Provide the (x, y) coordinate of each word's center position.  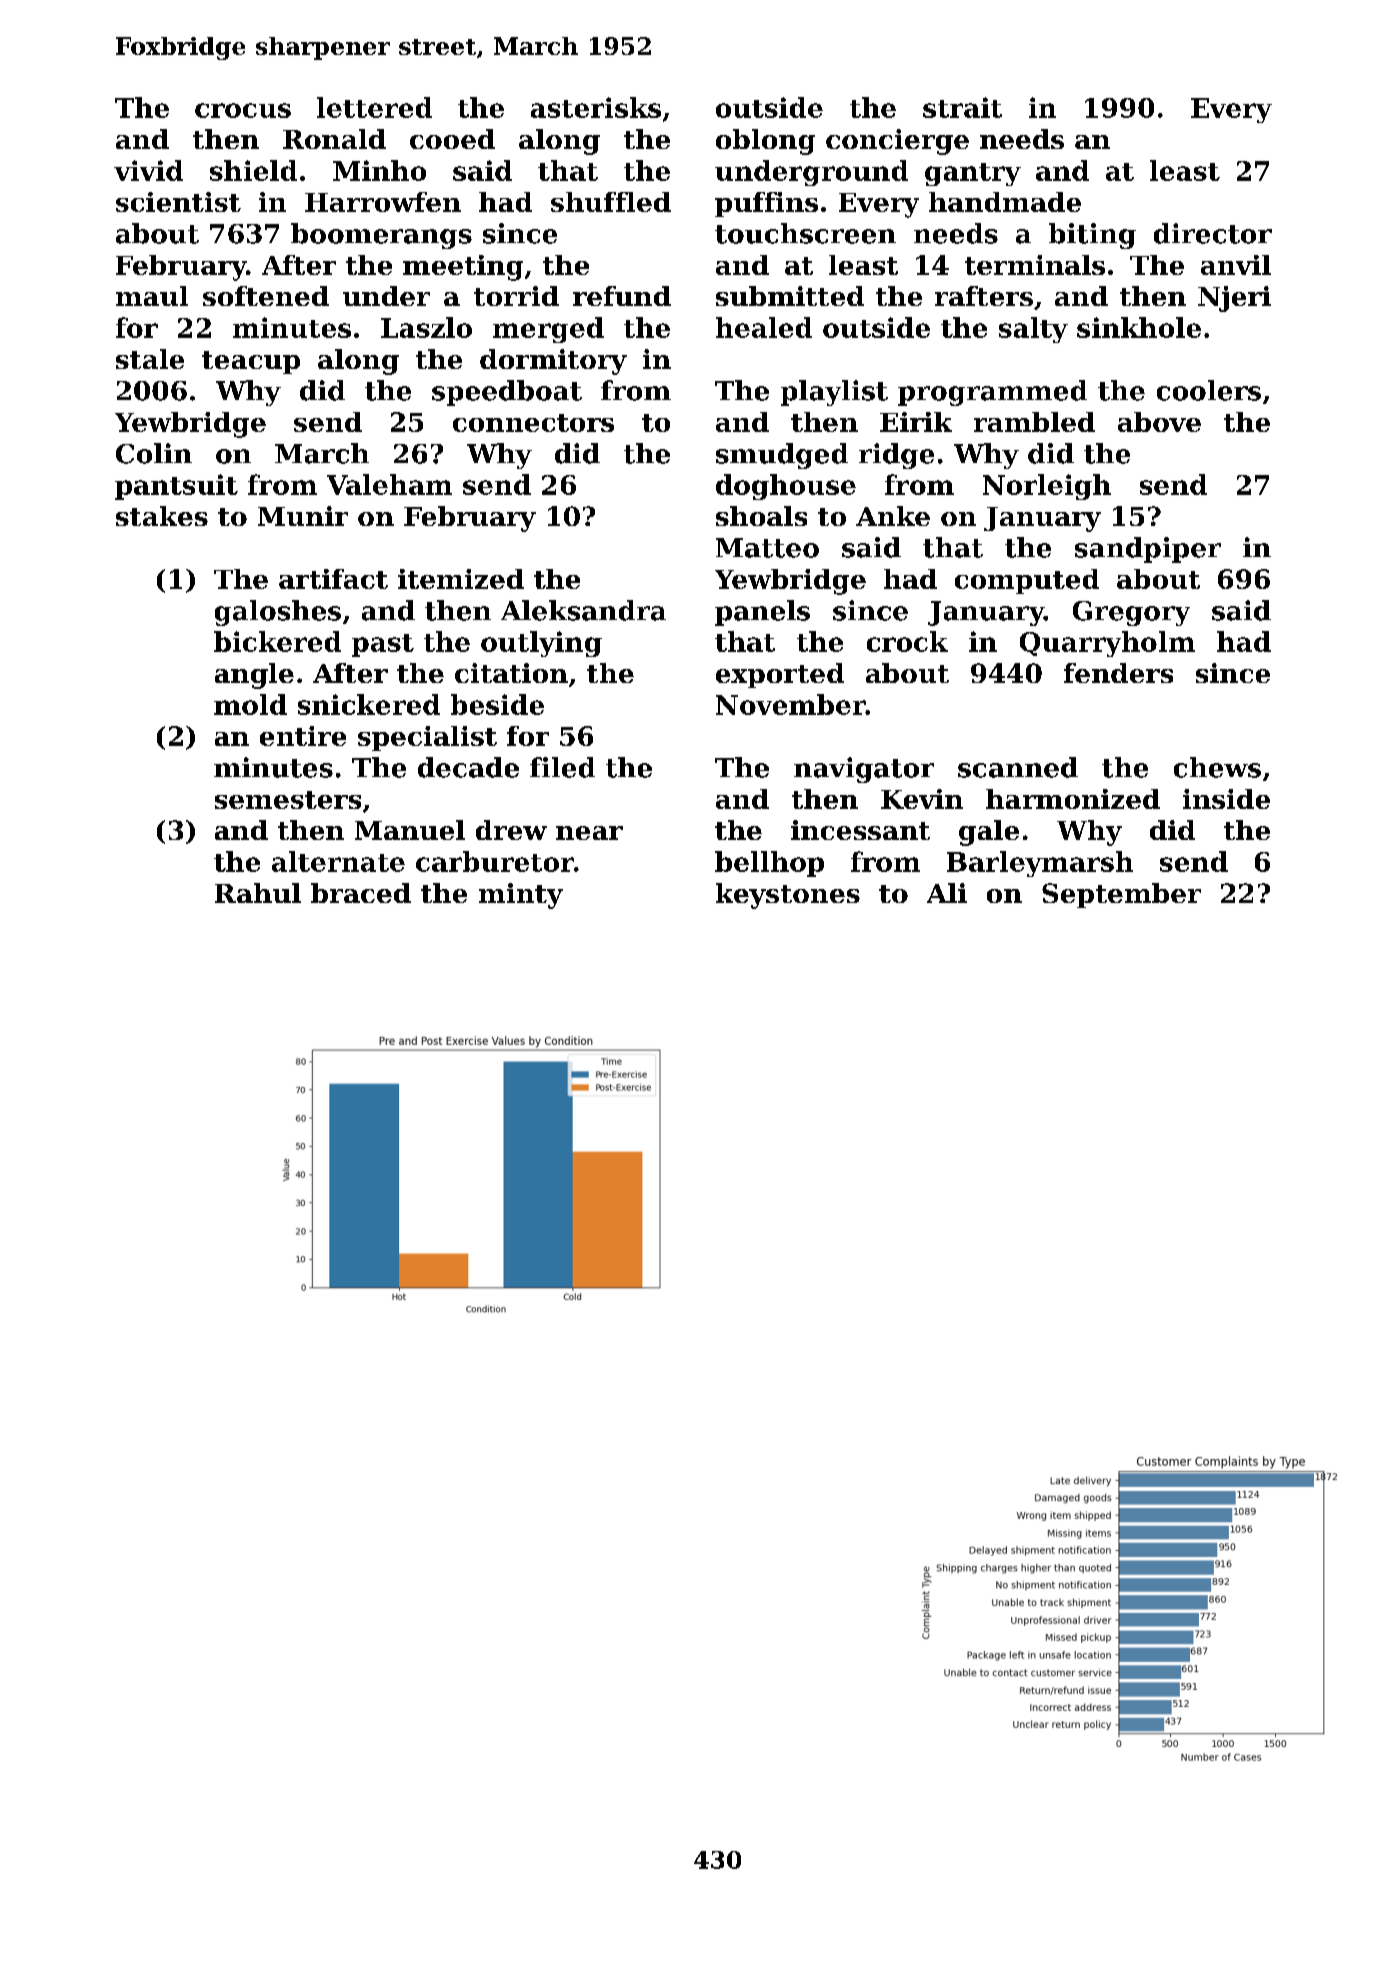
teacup (251, 362)
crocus (243, 110)
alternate (338, 861)
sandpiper (1148, 550)
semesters (288, 800)
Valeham (389, 484)
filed (562, 767)
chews (1217, 767)
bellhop (769, 864)
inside (1226, 799)
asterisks (596, 107)
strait (962, 107)
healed (764, 327)
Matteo (767, 548)
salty (1033, 330)
